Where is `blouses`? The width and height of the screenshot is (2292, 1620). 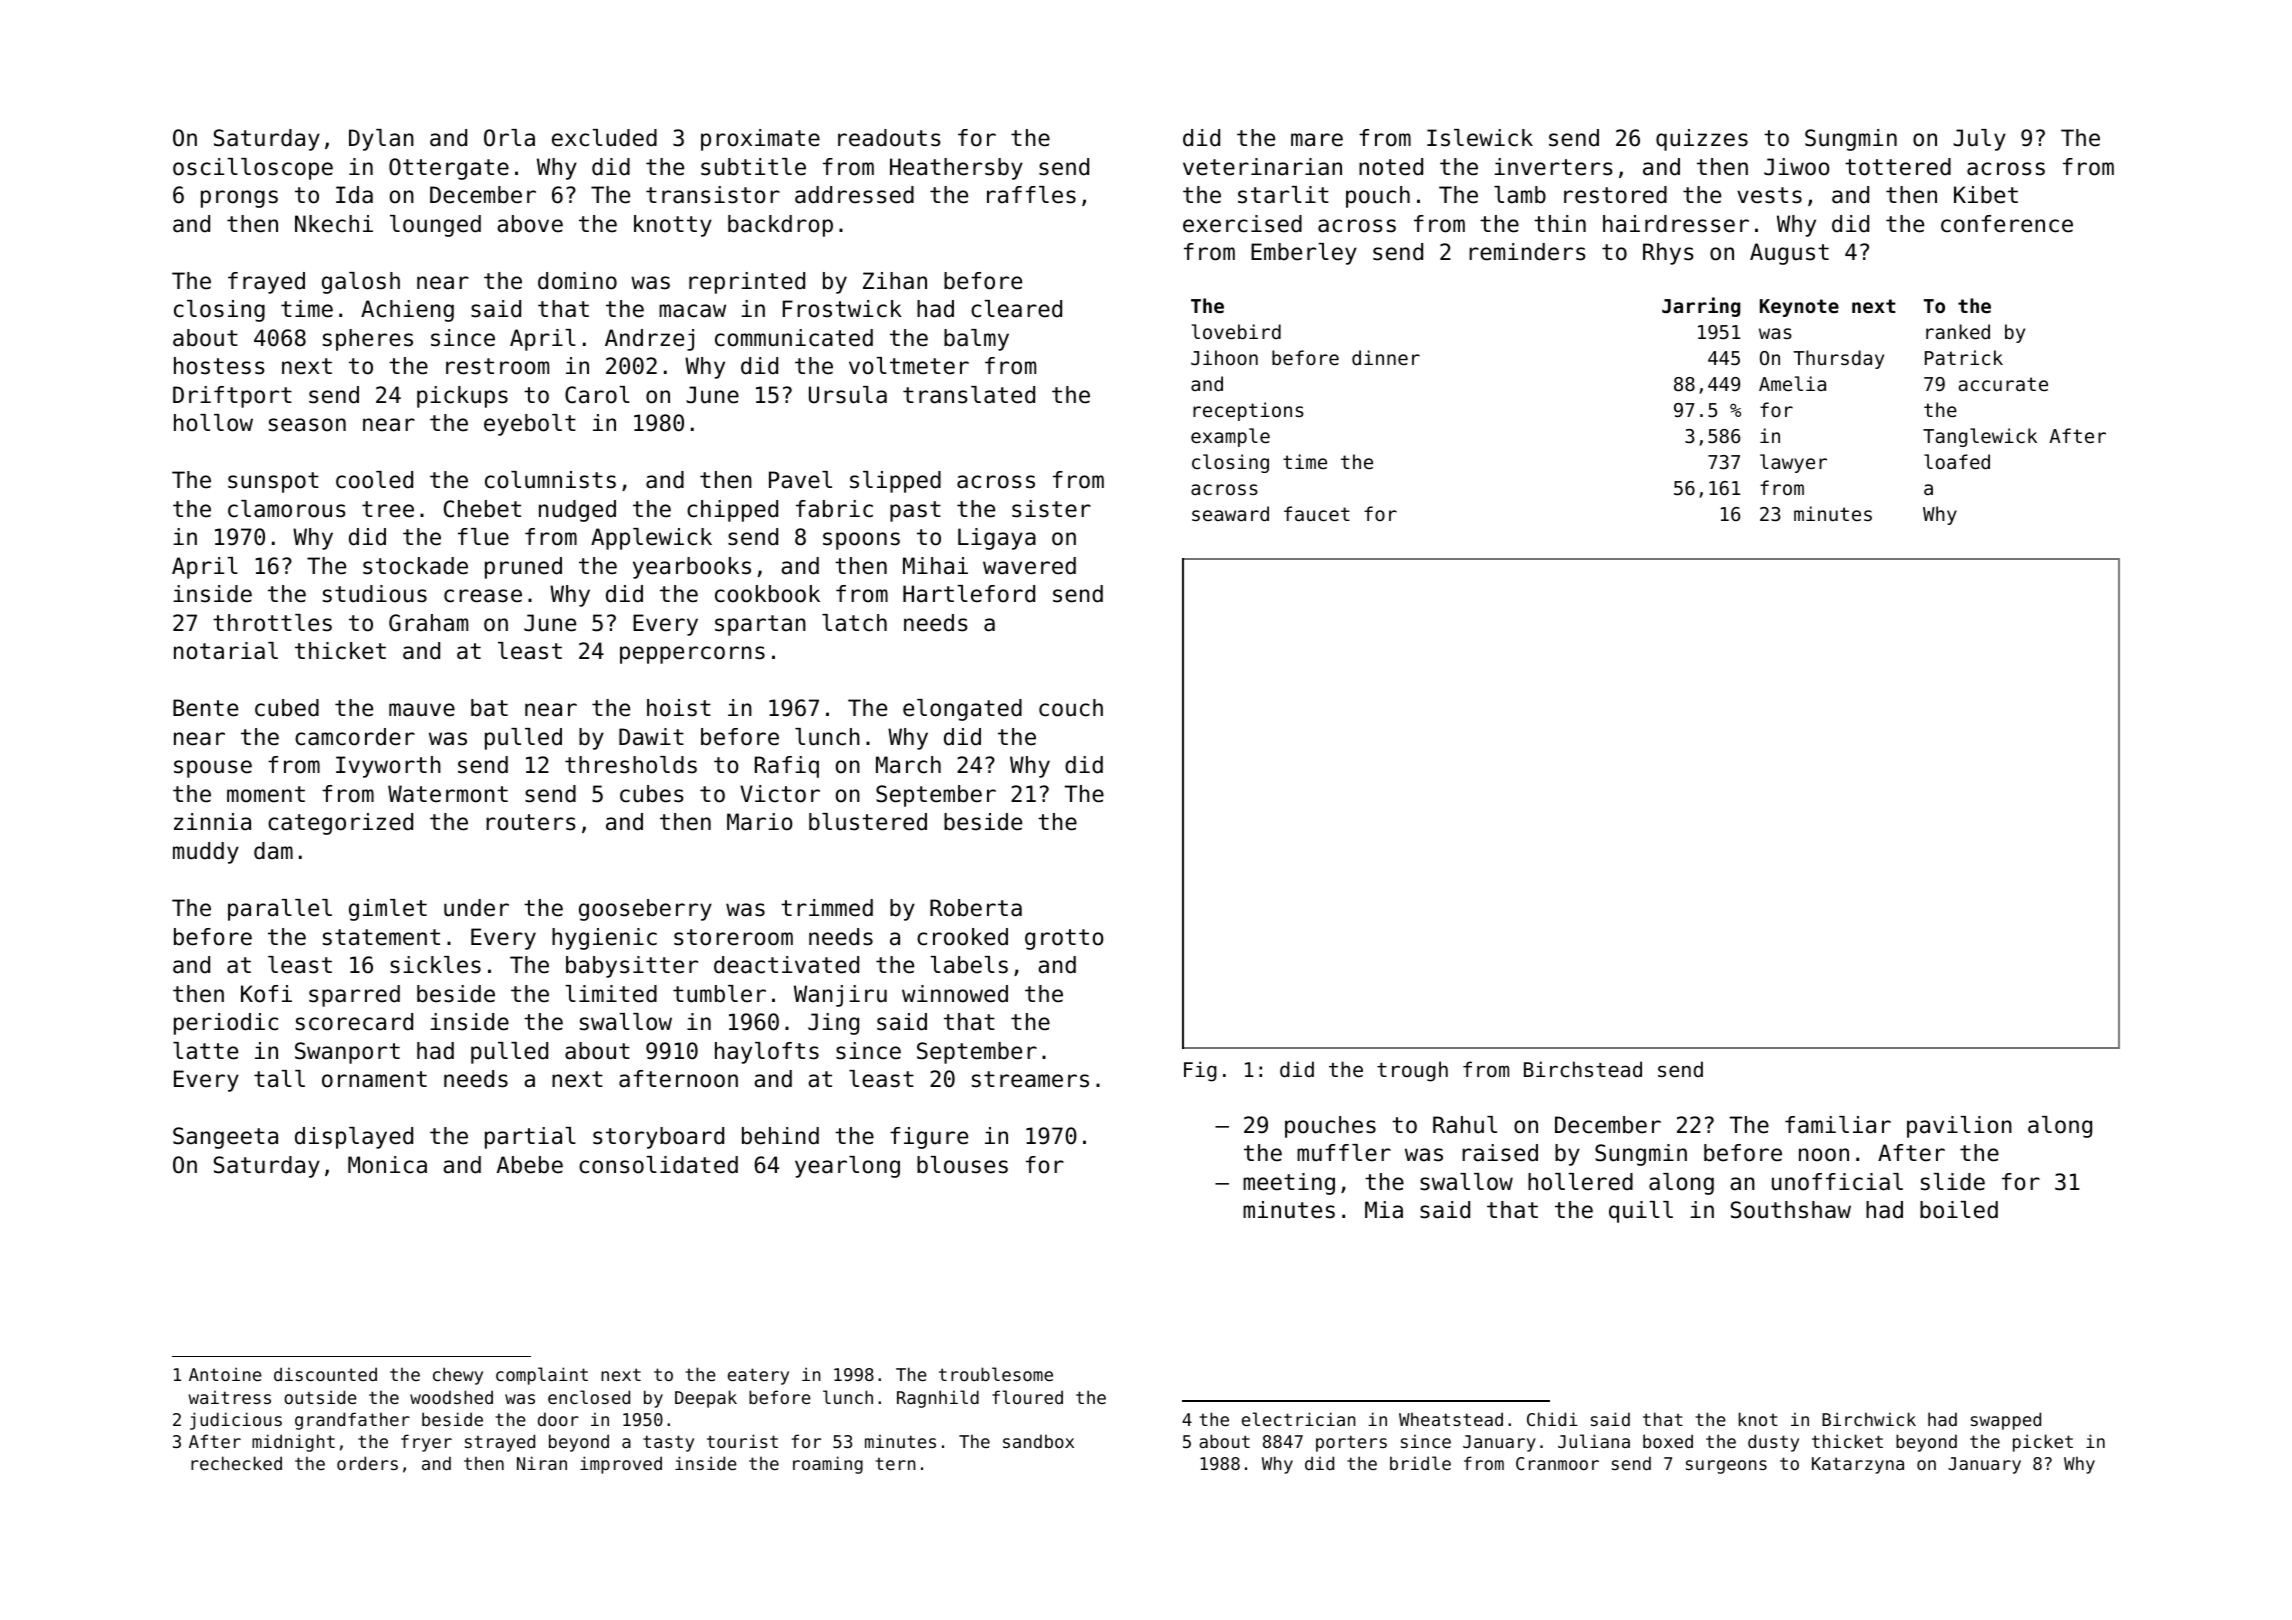
blouses is located at coordinates (962, 1165).
